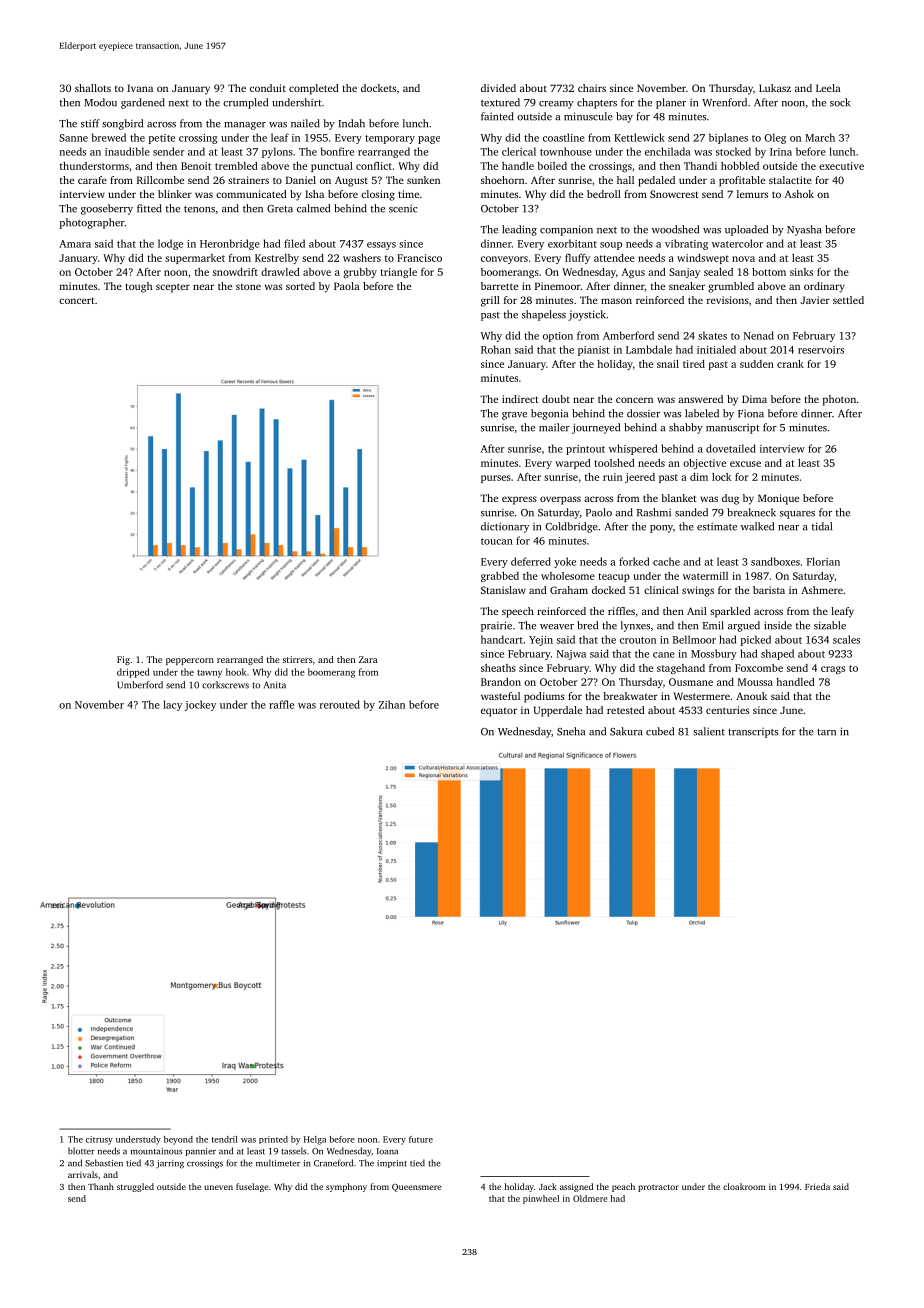 The height and width of the screenshot is (1308, 924). What do you see at coordinates (671, 103) in the screenshot?
I see `planer` at bounding box center [671, 103].
